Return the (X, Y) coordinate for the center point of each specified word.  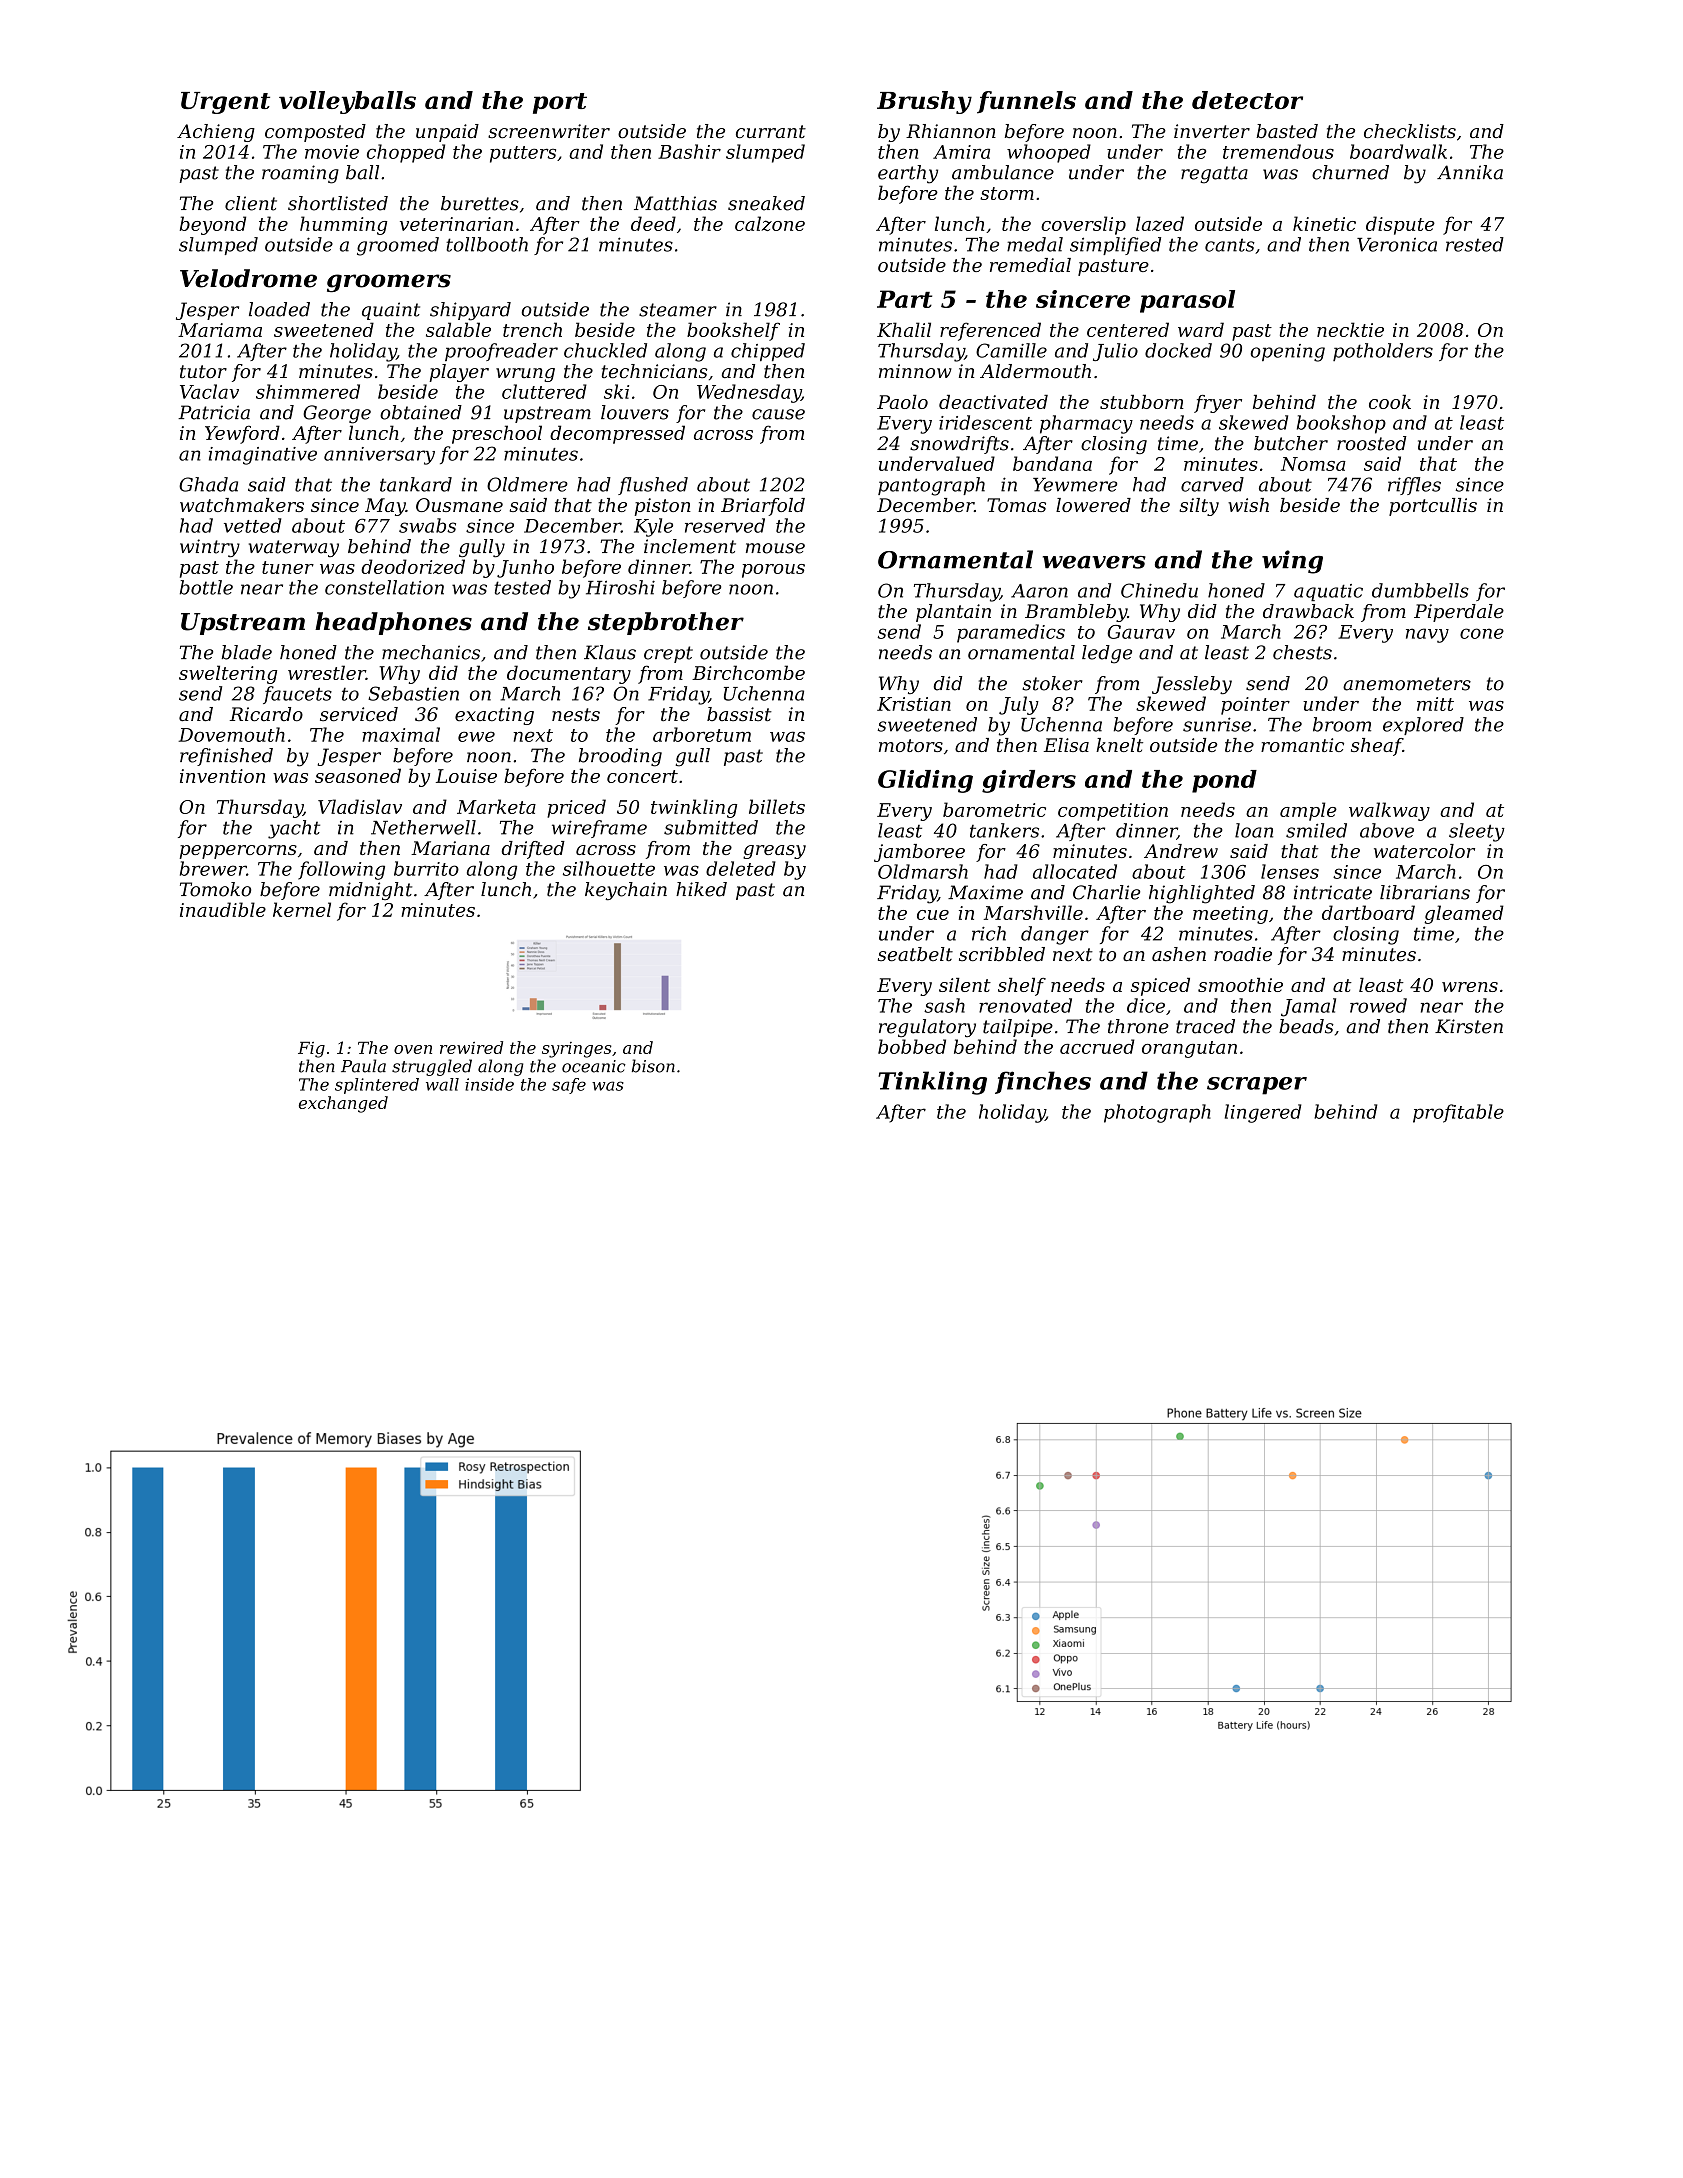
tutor (203, 371)
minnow (915, 371)
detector (1247, 100)
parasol (1187, 301)
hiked (701, 889)
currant (771, 131)
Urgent (225, 103)
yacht (294, 829)
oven (413, 1049)
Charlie (1106, 892)
